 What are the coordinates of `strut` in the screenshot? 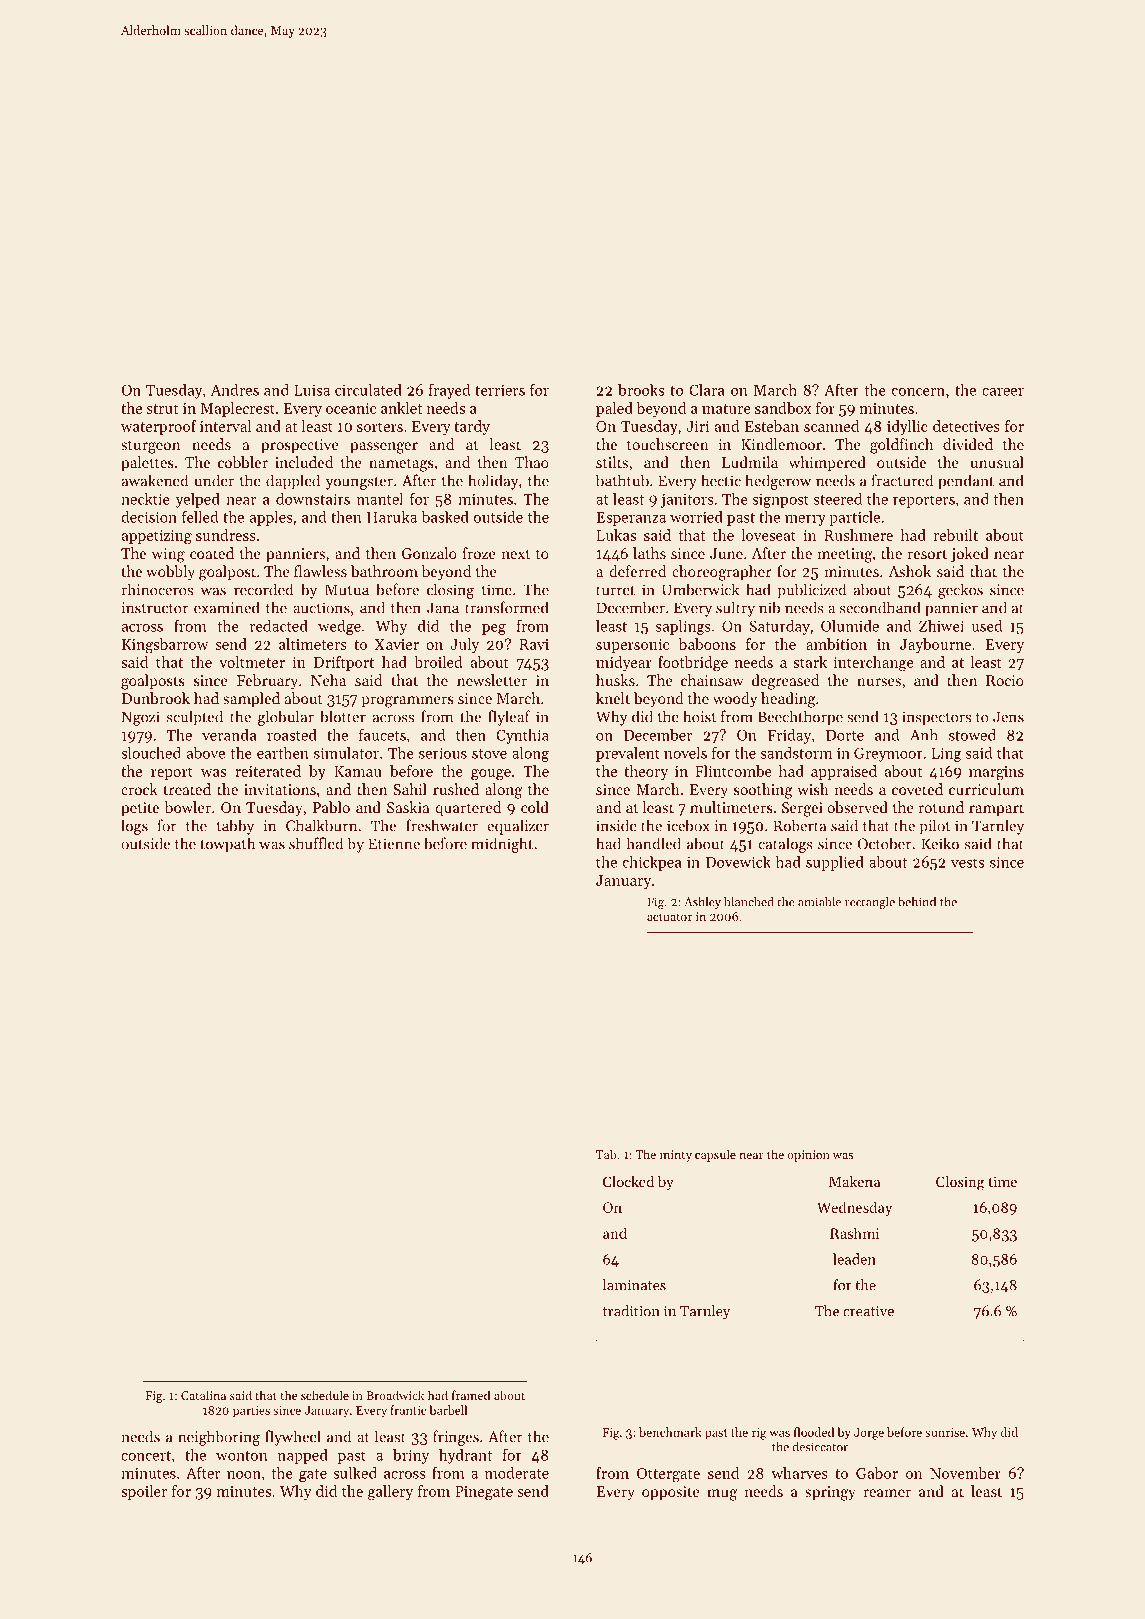 It's located at (163, 409).
